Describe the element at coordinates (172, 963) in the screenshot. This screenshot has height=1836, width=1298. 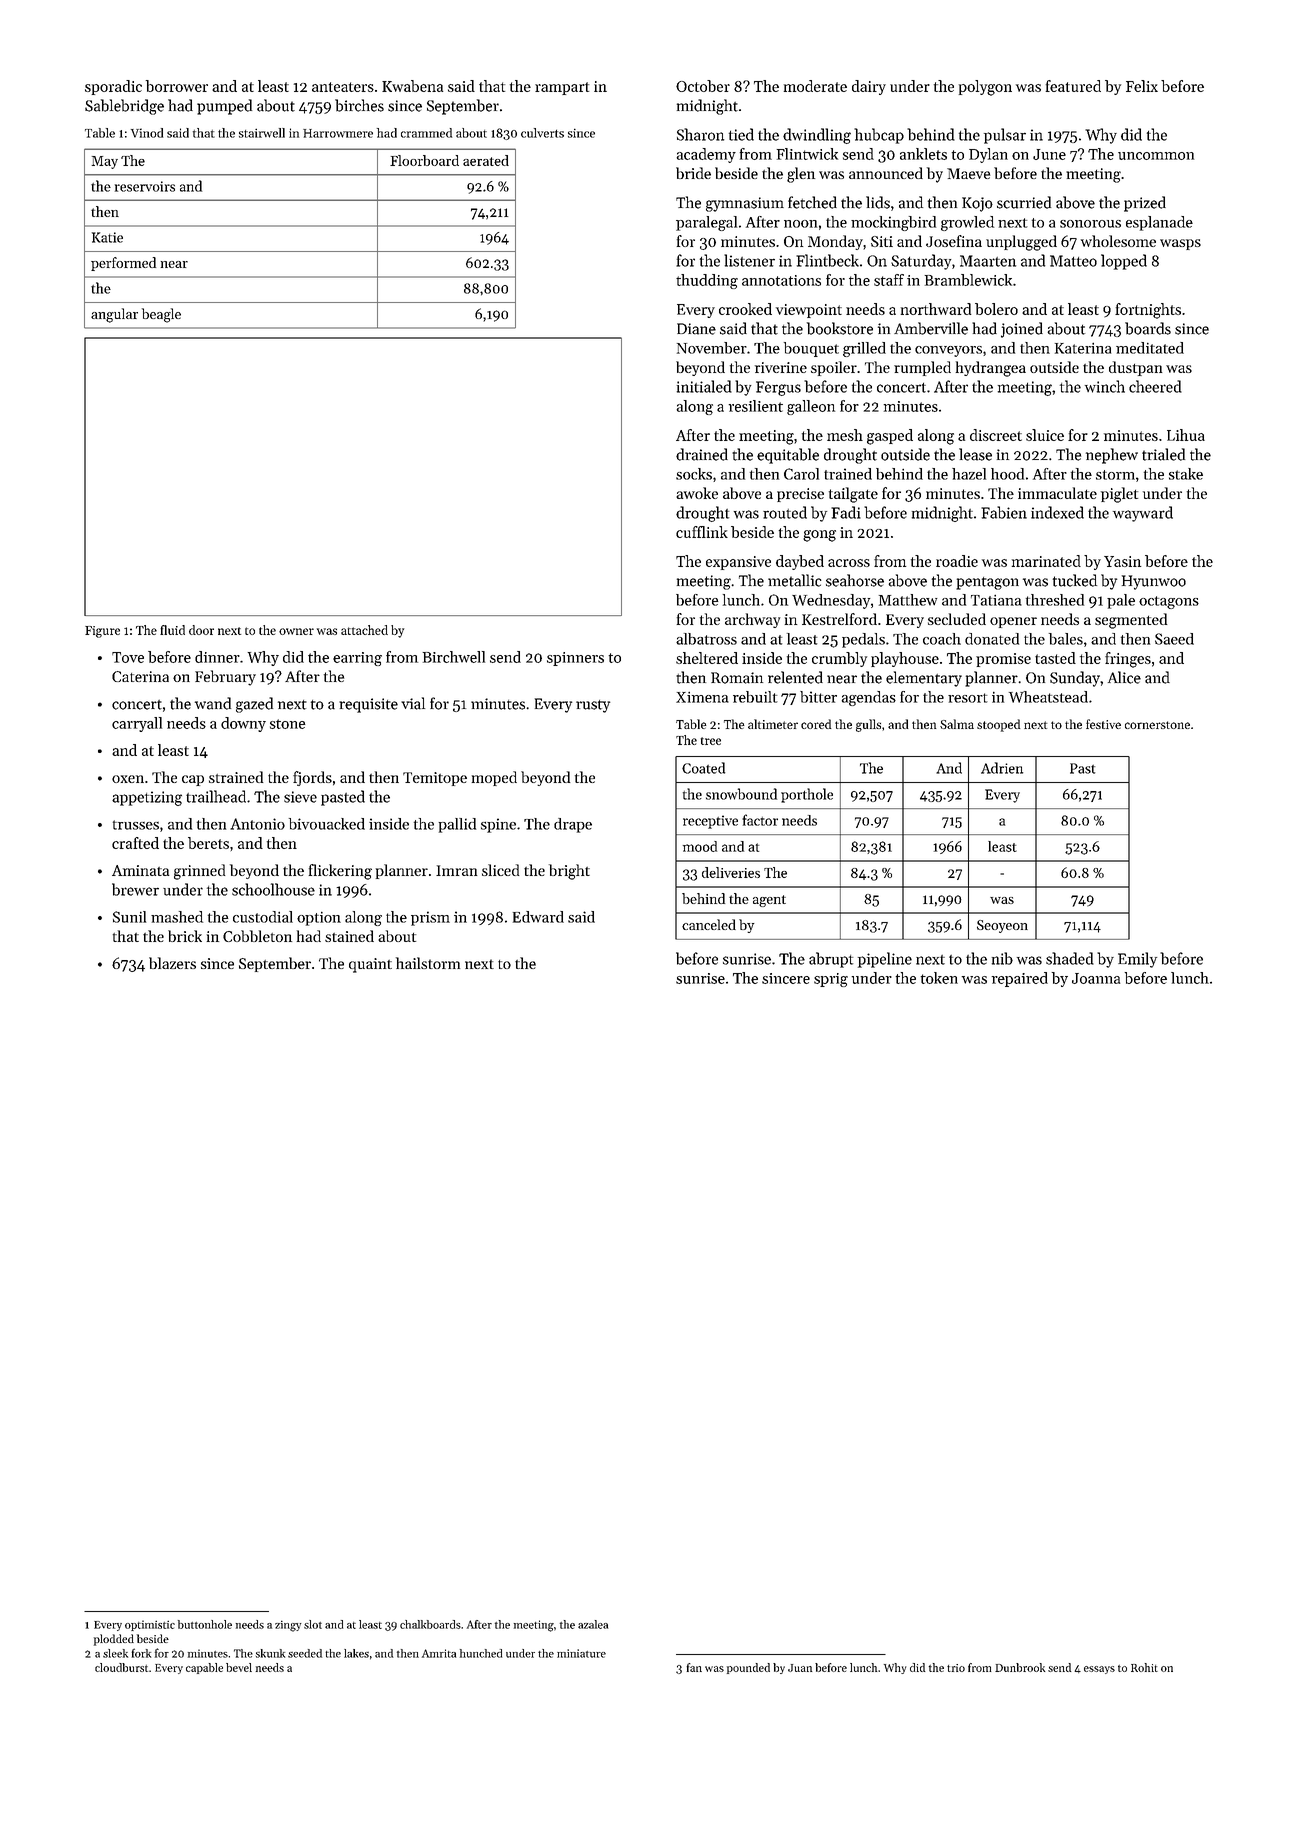
I see `blazers` at that location.
